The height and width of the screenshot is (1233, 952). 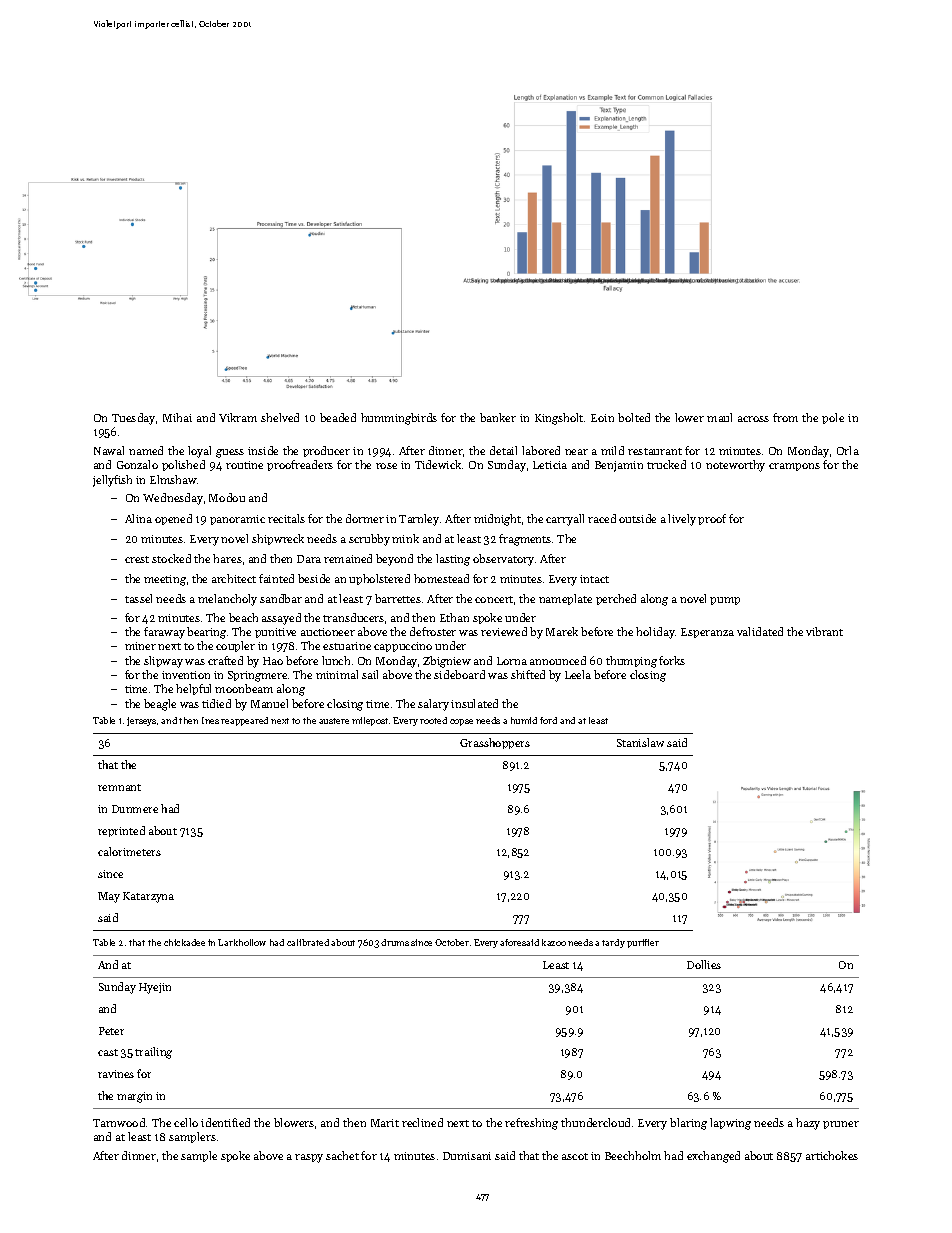 I want to click on blaring, so click(x=688, y=1124).
